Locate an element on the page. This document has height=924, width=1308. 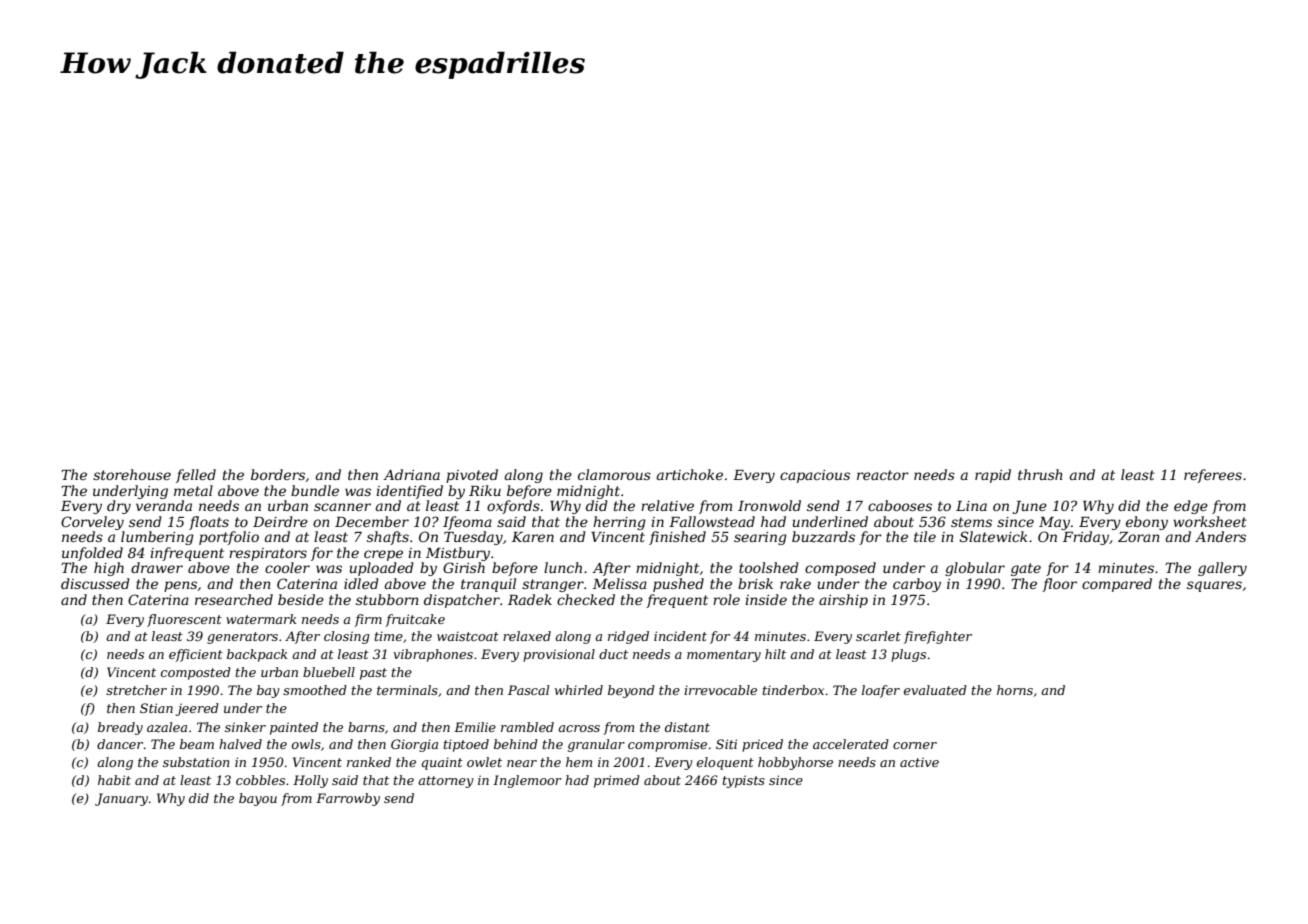
ridged is located at coordinates (628, 637).
